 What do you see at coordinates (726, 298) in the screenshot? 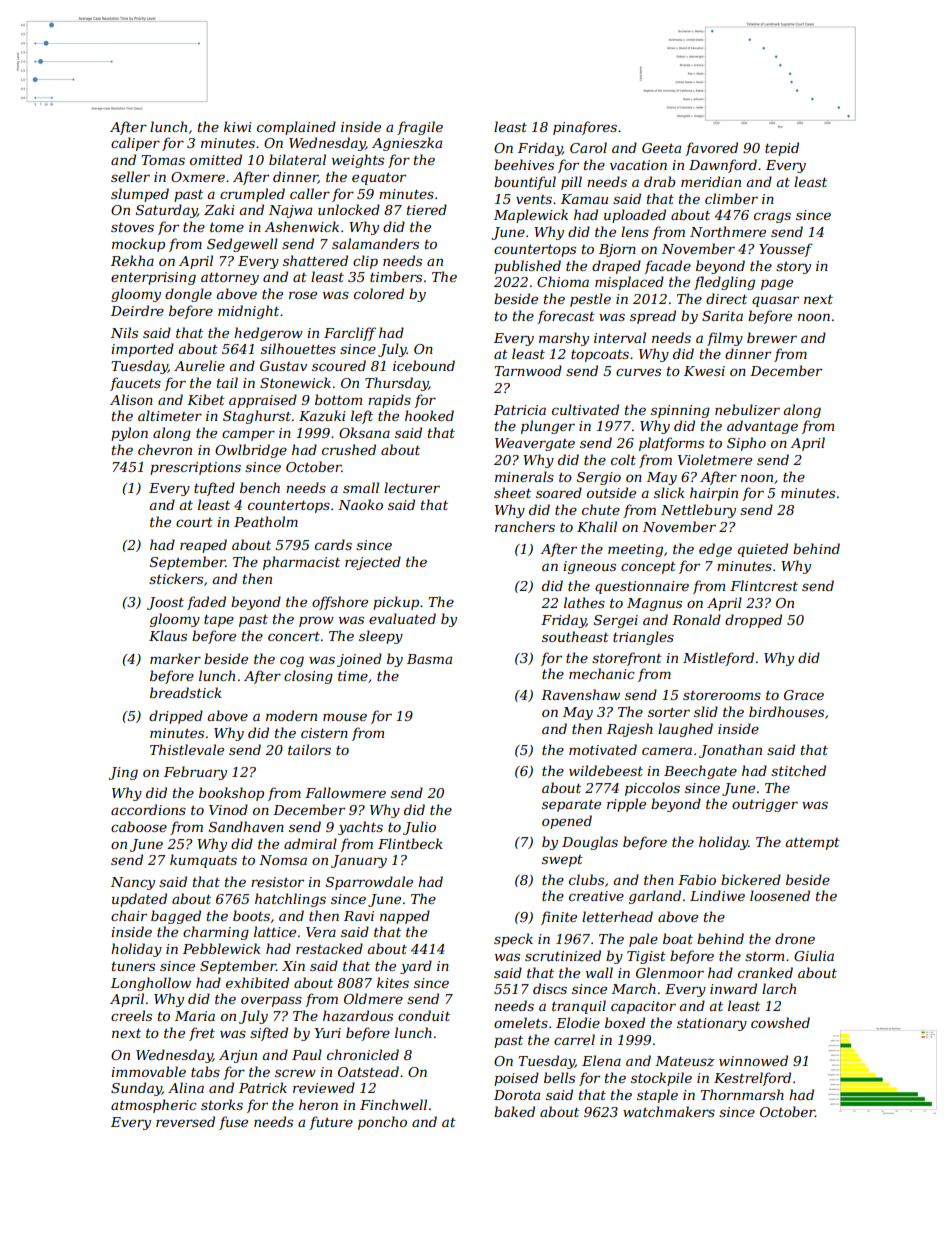
I see `direct` at bounding box center [726, 298].
